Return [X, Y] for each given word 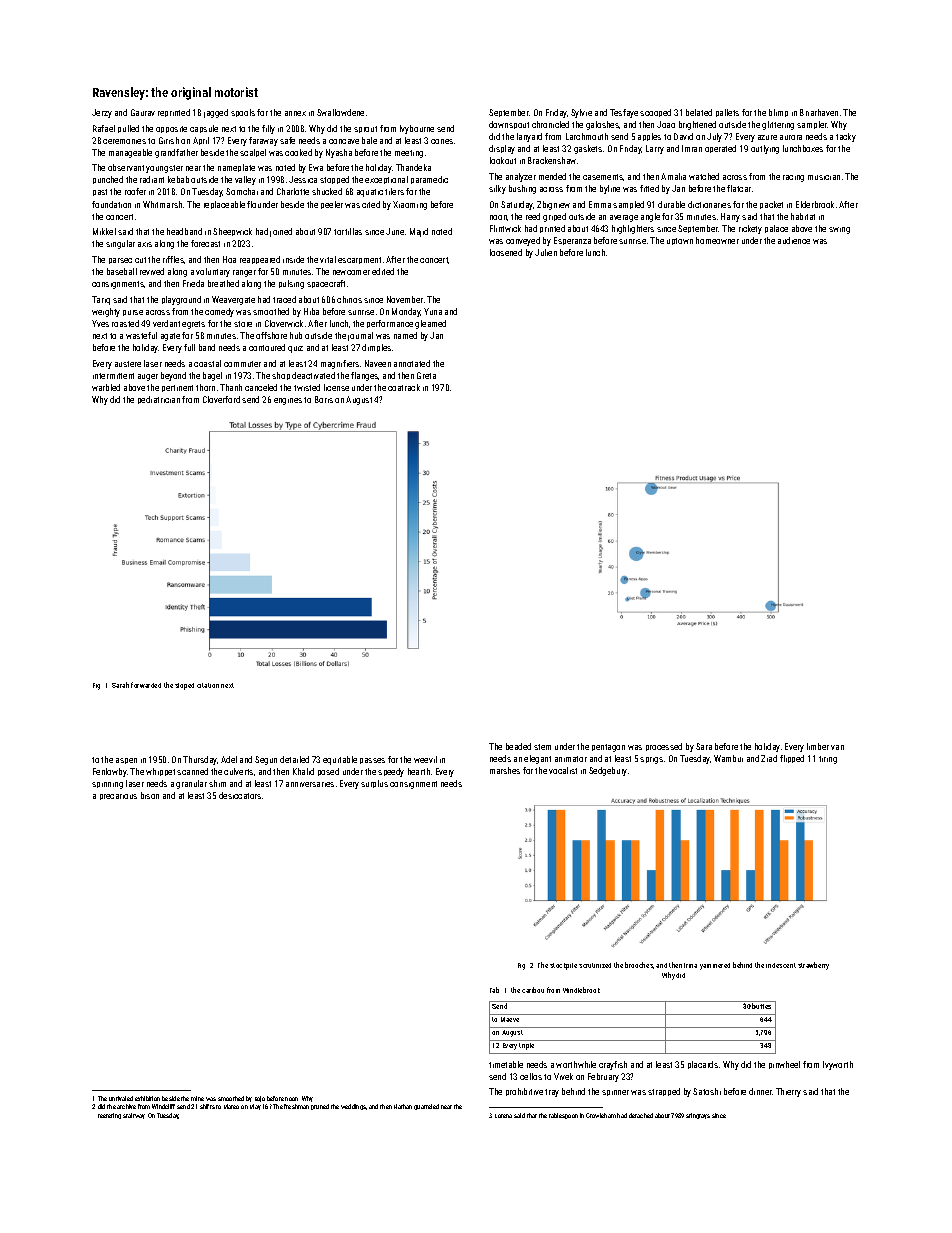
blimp [778, 113]
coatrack [404, 387]
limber [818, 746]
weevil [425, 759]
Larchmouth [587, 136]
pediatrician [159, 400]
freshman [296, 1106]
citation [208, 685]
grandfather [176, 153]
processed [664, 747]
